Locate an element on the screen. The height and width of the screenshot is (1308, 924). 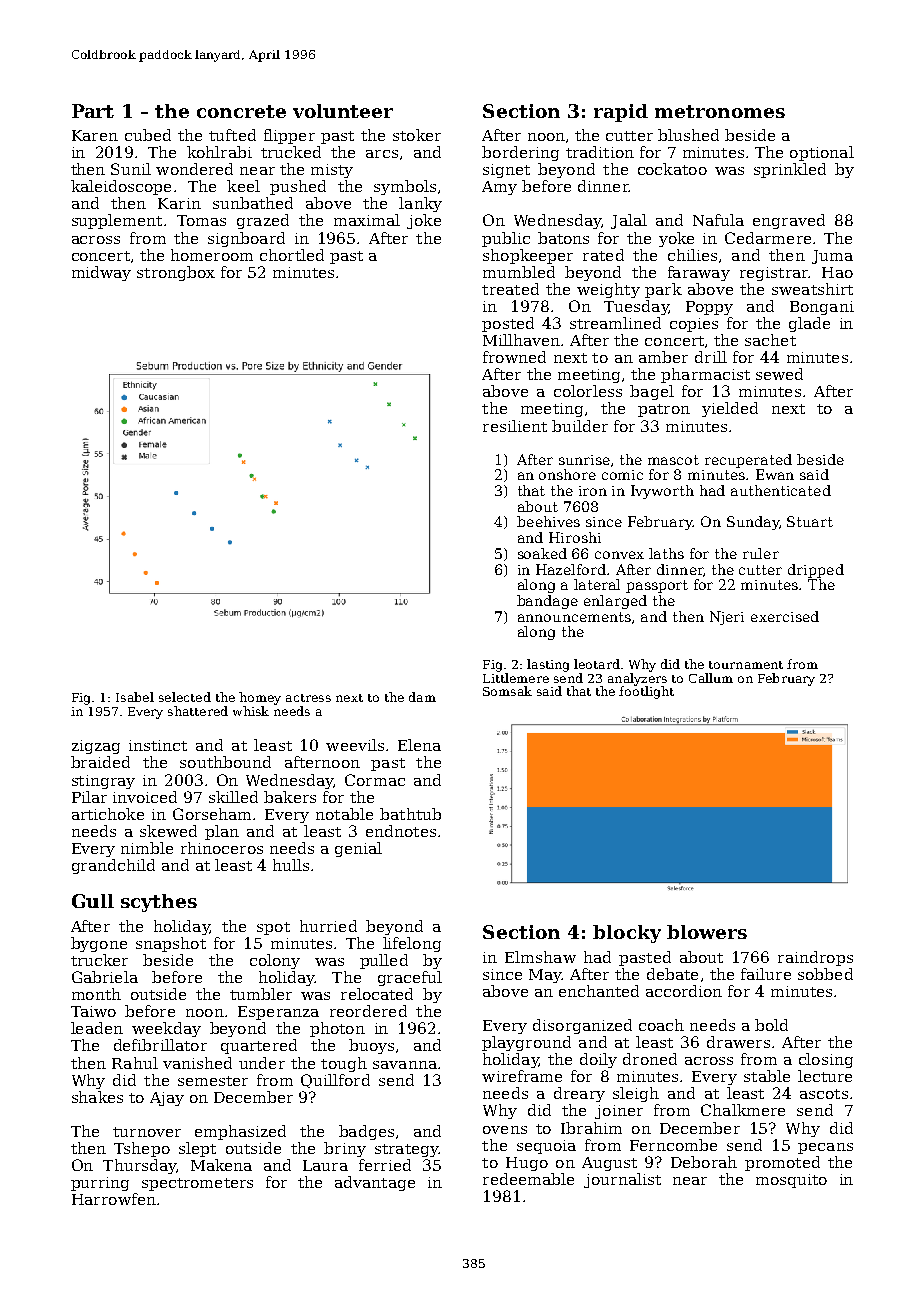
resilient is located at coordinates (515, 426).
